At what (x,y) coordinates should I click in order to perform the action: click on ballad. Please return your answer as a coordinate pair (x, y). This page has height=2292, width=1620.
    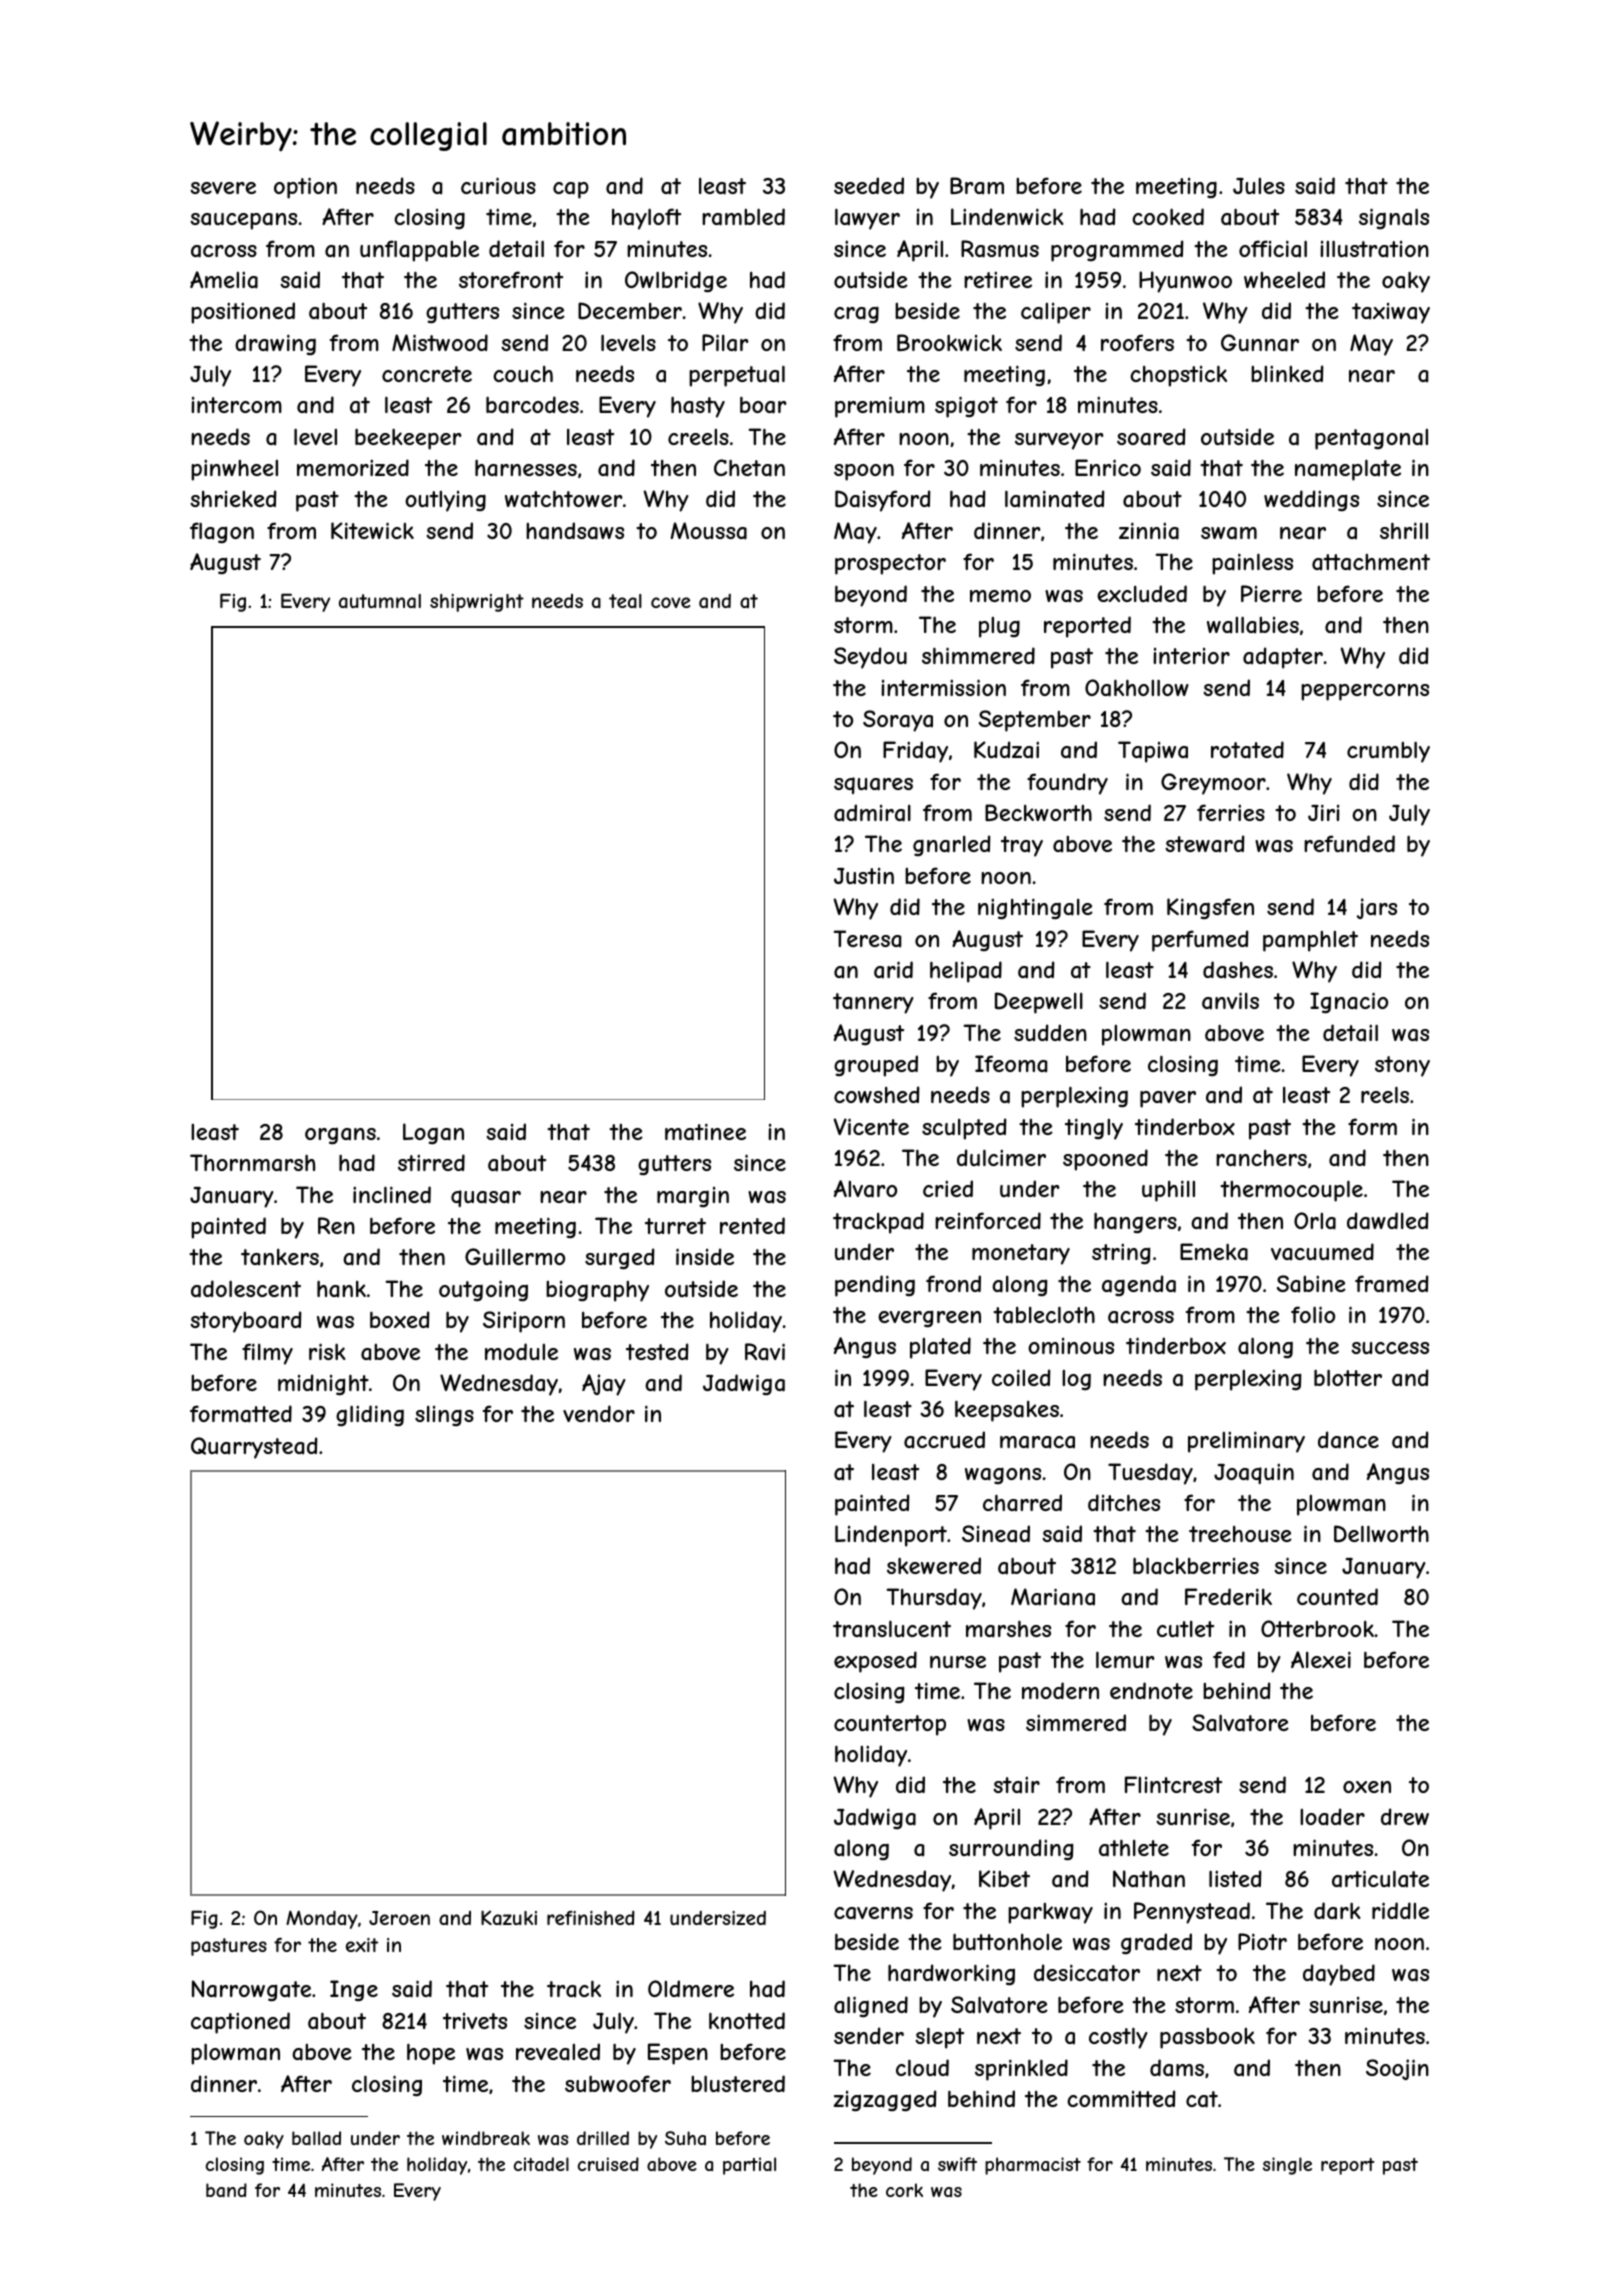
    Looking at the image, I should click on (316, 2138).
